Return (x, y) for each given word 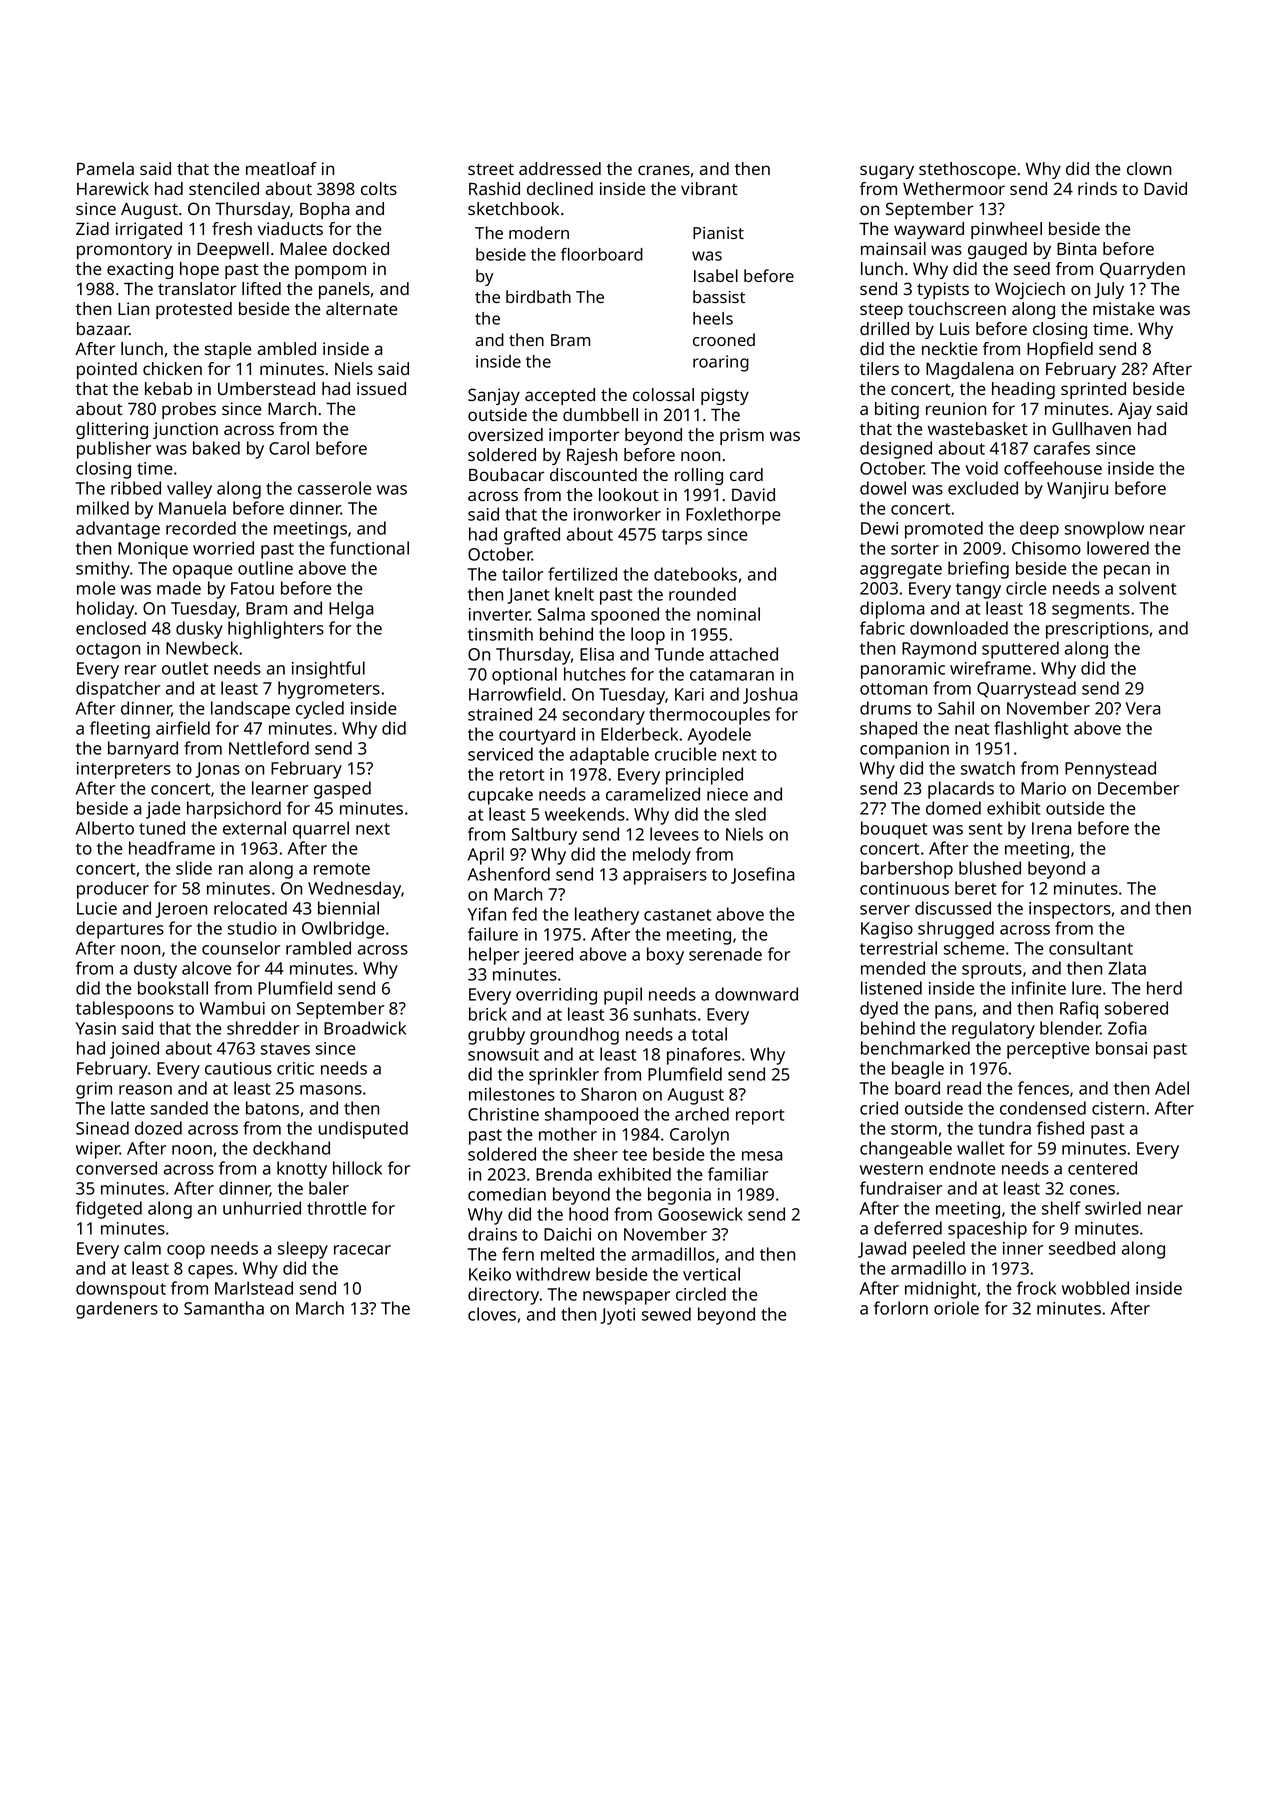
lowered (1118, 548)
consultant (1091, 948)
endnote (962, 1168)
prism (742, 436)
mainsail (893, 248)
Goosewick (700, 1214)
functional (369, 548)
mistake (1124, 308)
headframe (172, 848)
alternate (362, 308)
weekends (585, 814)
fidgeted (109, 1210)
